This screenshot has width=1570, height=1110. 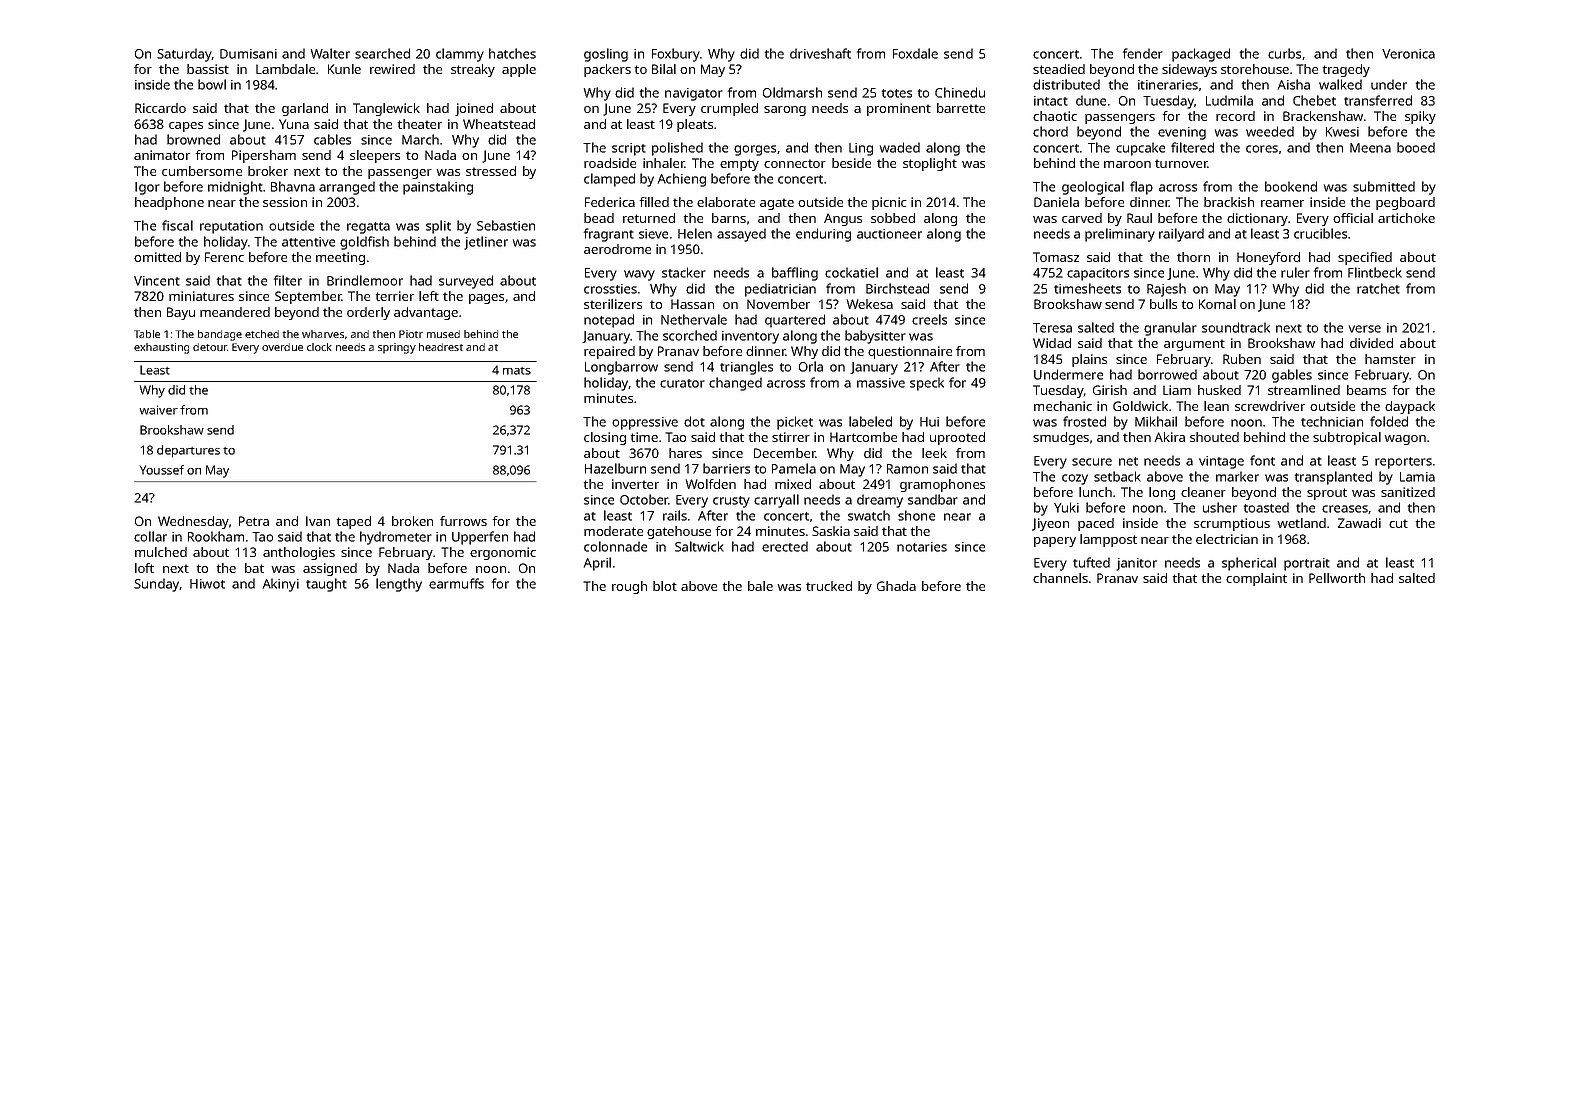 What do you see at coordinates (386, 109) in the screenshot?
I see `Tanglewick` at bounding box center [386, 109].
